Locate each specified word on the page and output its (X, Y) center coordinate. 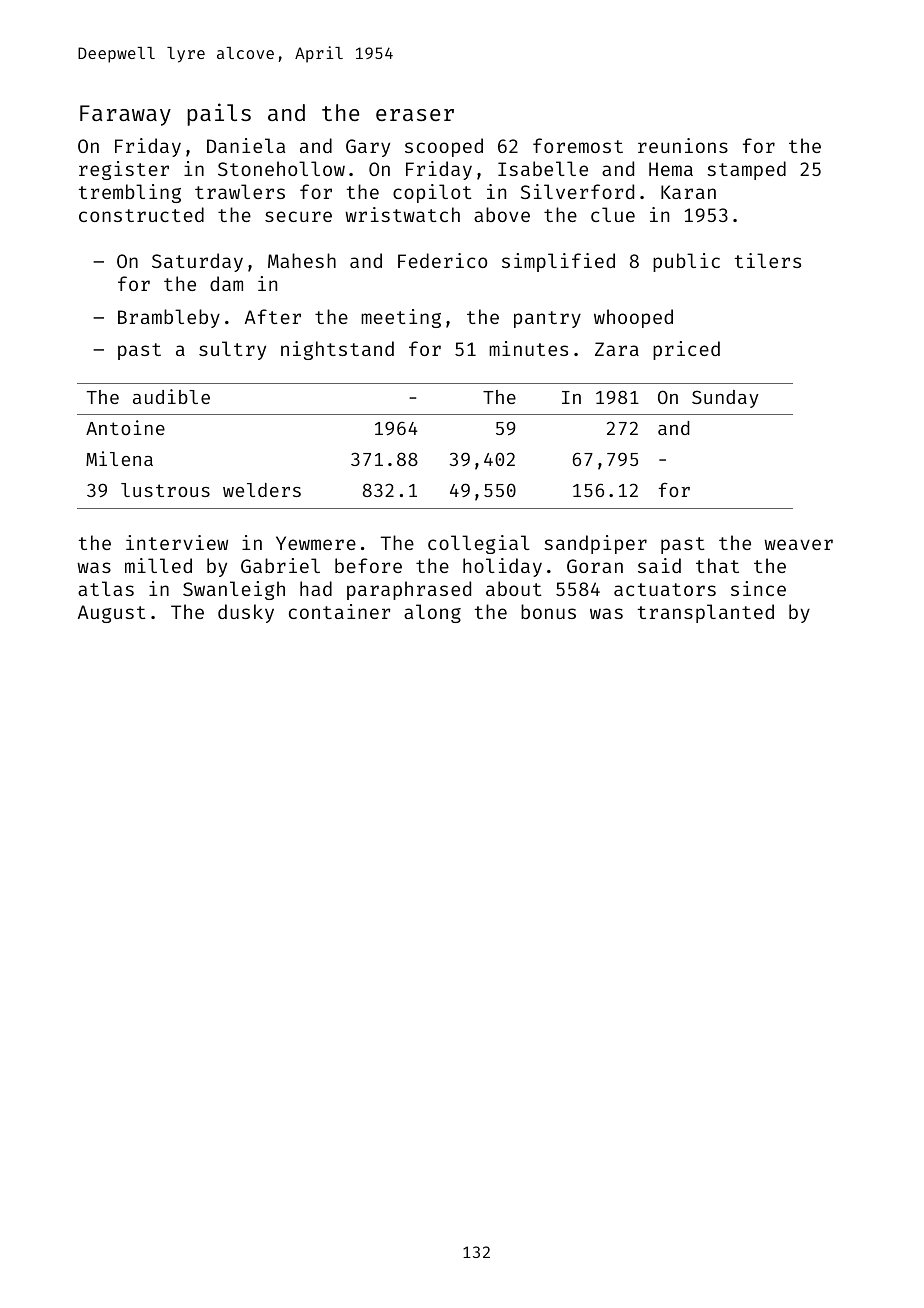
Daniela (246, 145)
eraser (415, 115)
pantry (547, 319)
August (112, 614)
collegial (479, 544)
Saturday (197, 262)
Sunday (725, 399)
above (502, 214)
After (273, 316)
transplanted (706, 613)
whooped (633, 318)
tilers (768, 260)
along (432, 613)
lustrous (165, 490)
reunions (683, 145)
